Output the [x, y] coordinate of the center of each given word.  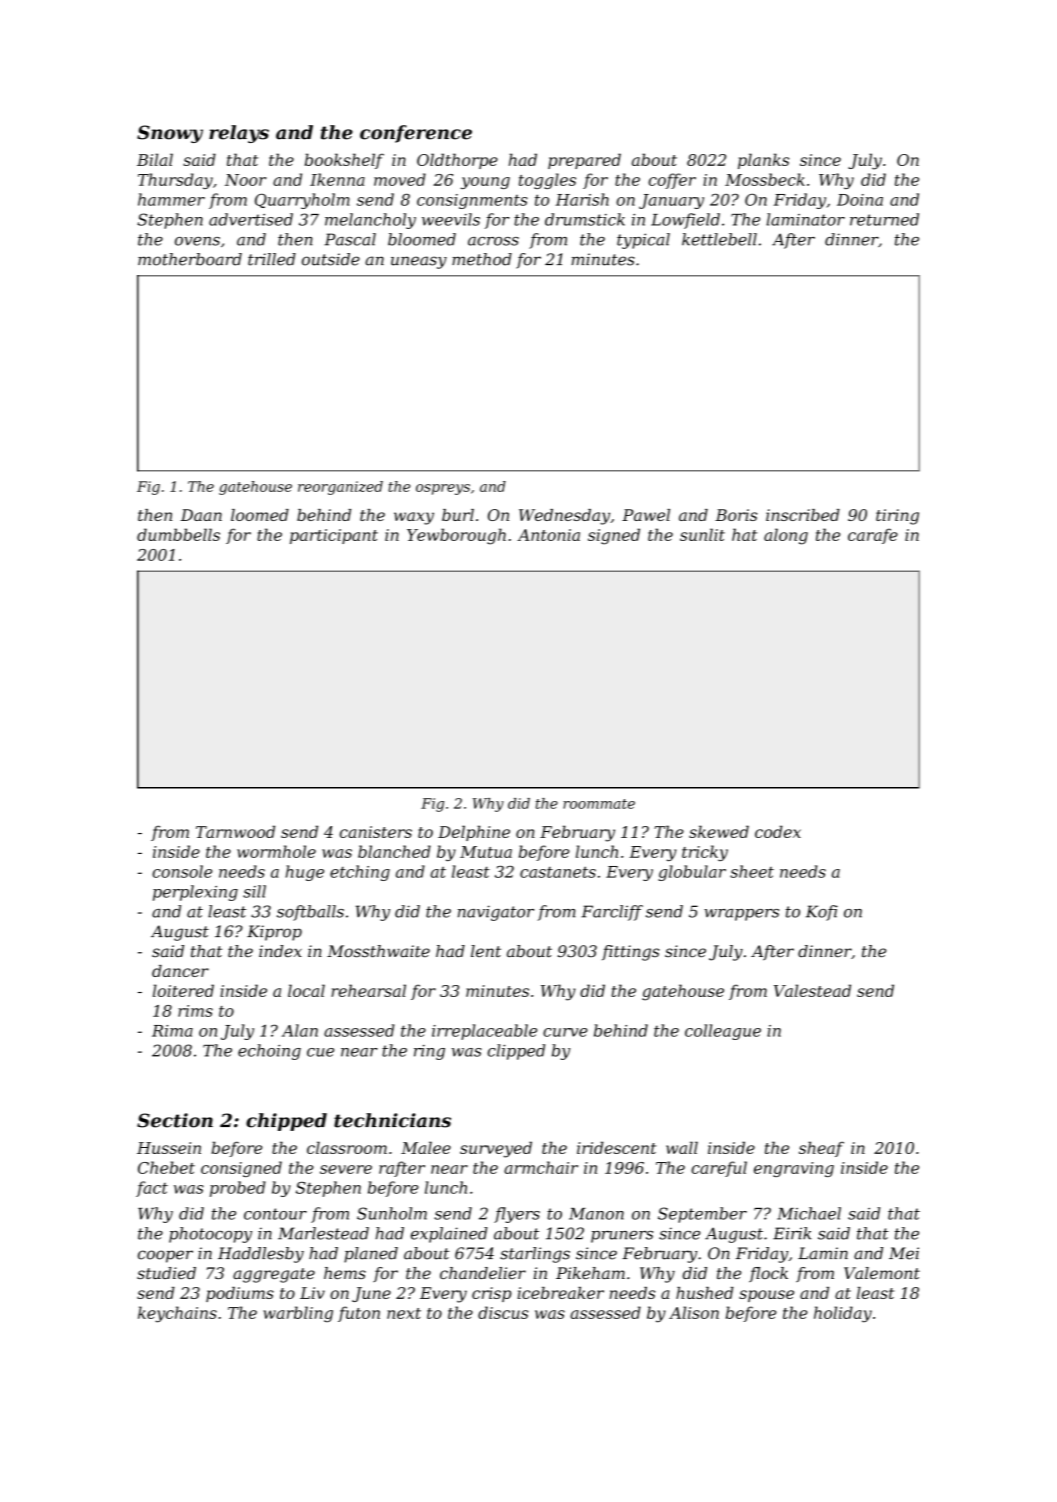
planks [763, 161]
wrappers [741, 915]
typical [643, 241]
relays [239, 134]
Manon [596, 1214]
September [702, 1215]
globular [692, 873]
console [182, 871]
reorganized [340, 488]
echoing [269, 1052]
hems [345, 1273]
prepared [584, 161]
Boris [736, 515]
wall [682, 1147]
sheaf [821, 1149]
